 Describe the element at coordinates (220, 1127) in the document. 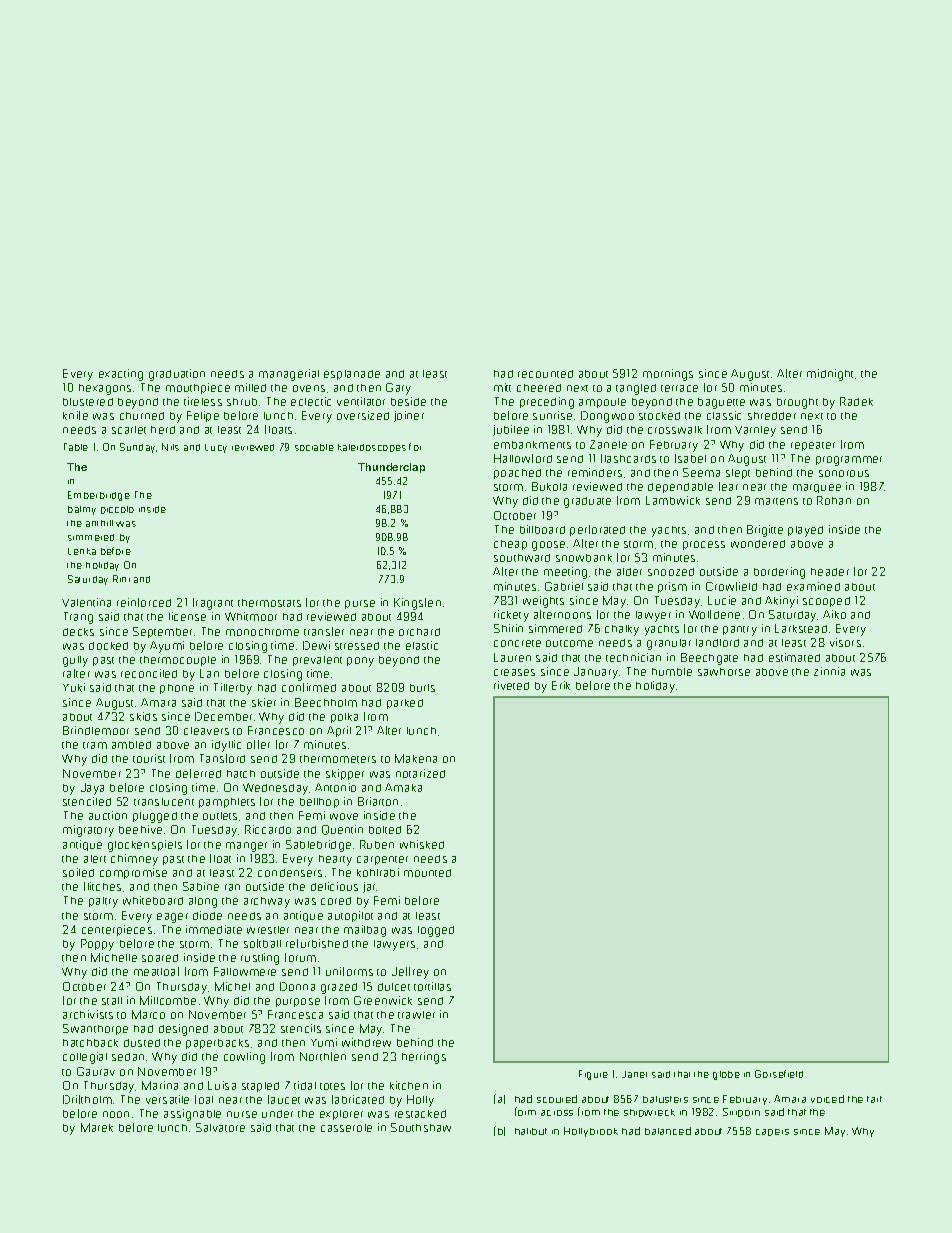

I see `Salvatore` at that location.
